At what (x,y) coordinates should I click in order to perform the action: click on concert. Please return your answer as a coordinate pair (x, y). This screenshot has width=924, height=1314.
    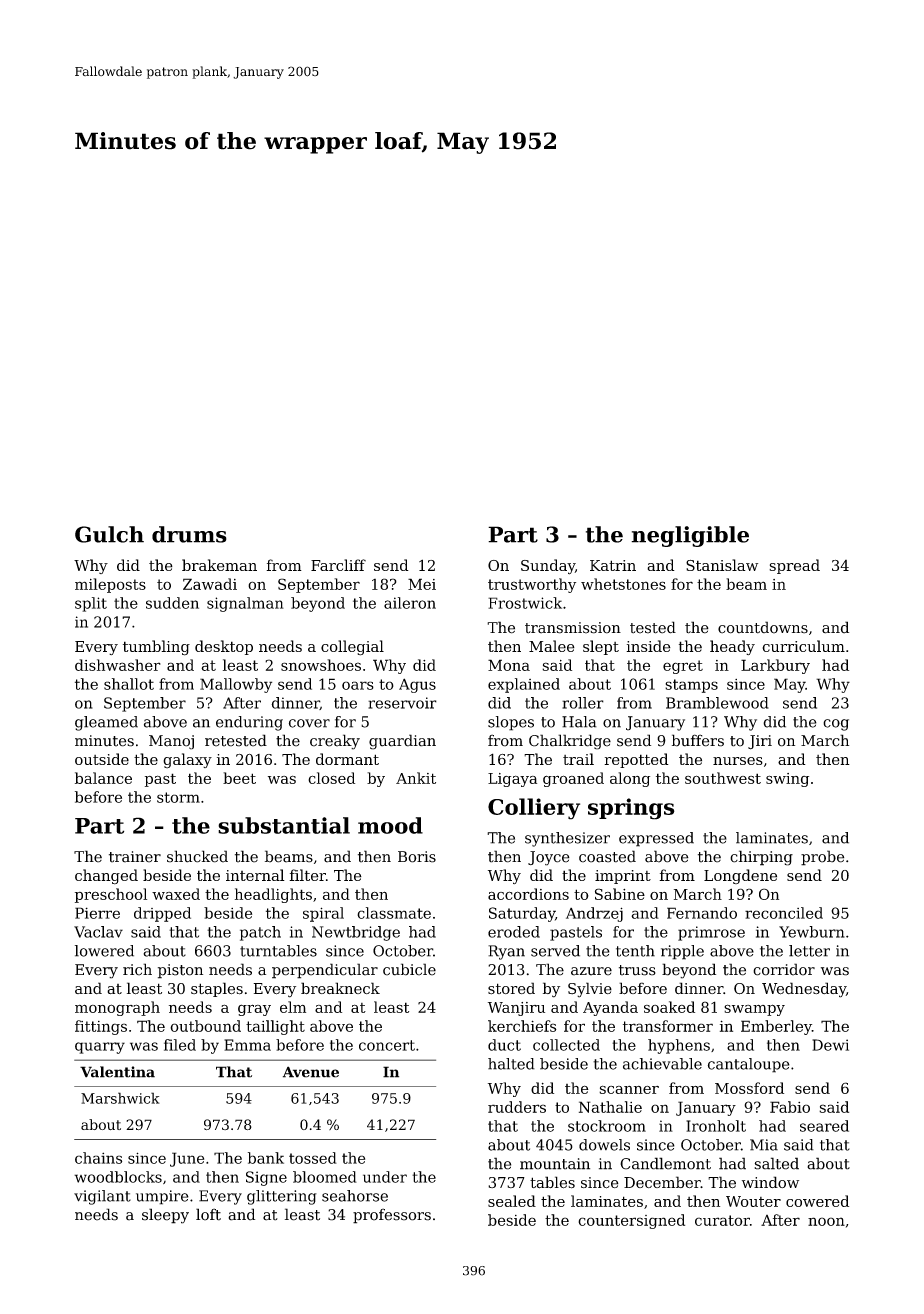
    Looking at the image, I should click on (387, 1045).
